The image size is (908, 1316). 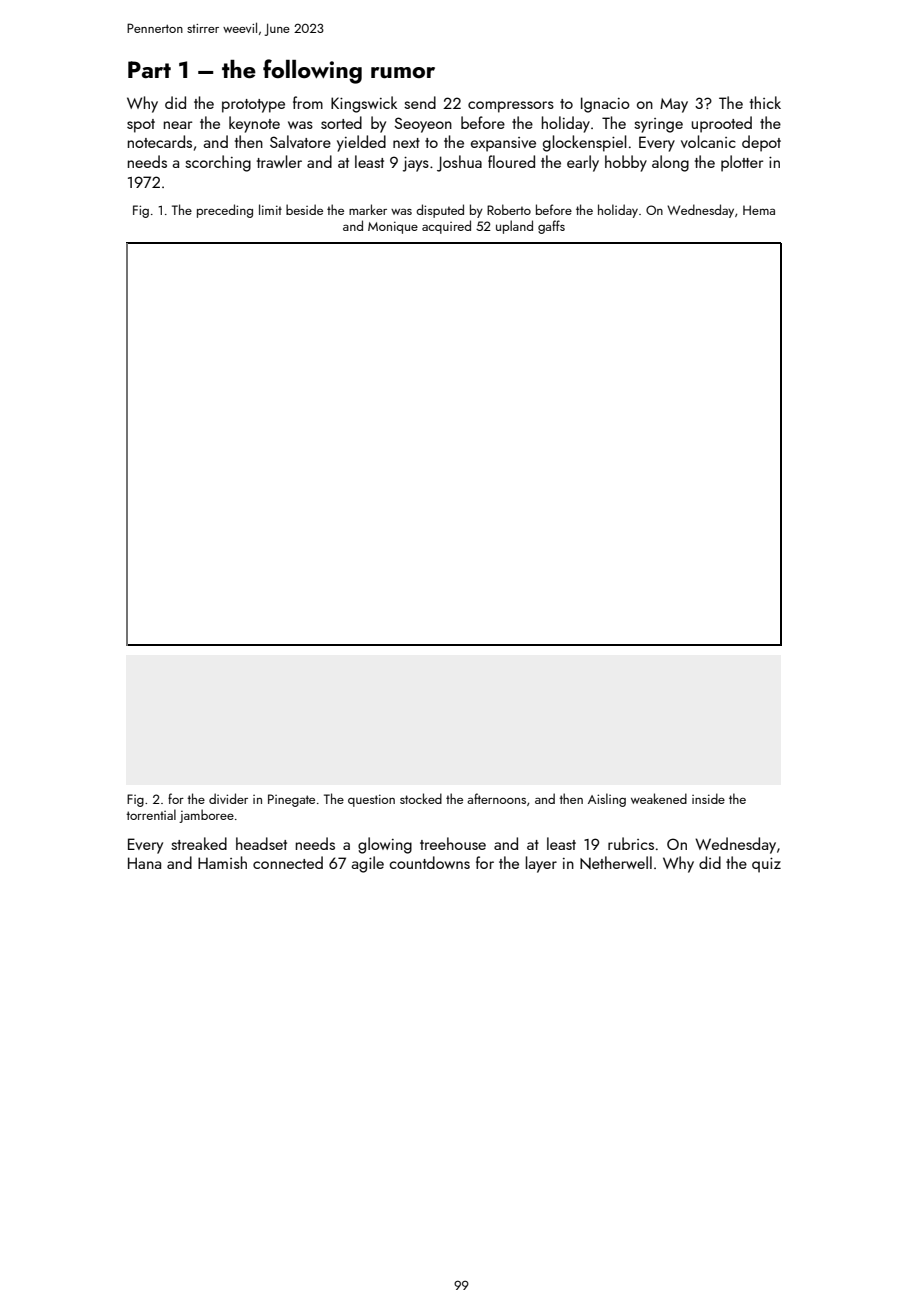 What do you see at coordinates (514, 227) in the page?
I see `upland` at bounding box center [514, 227].
